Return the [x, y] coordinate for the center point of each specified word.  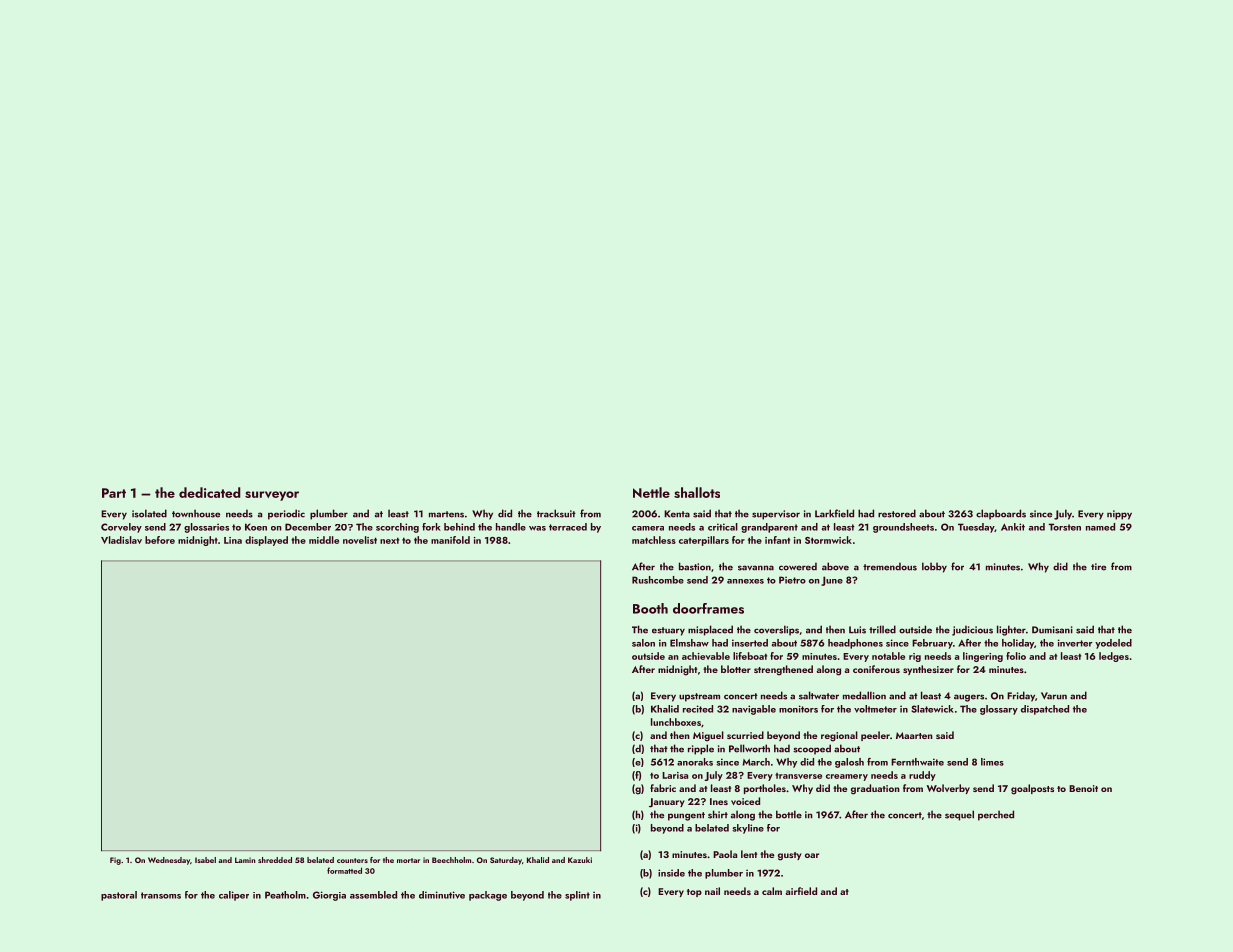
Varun [1054, 696]
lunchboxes [676, 722]
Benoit [1083, 788]
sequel [959, 815]
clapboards [1001, 514]
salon [643, 643]
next [389, 540]
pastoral [119, 896]
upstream [699, 697]
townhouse [196, 513]
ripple [701, 749]
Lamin [245, 860]
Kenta [677, 514]
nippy [1119, 515]
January [667, 803]
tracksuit [556, 513]
